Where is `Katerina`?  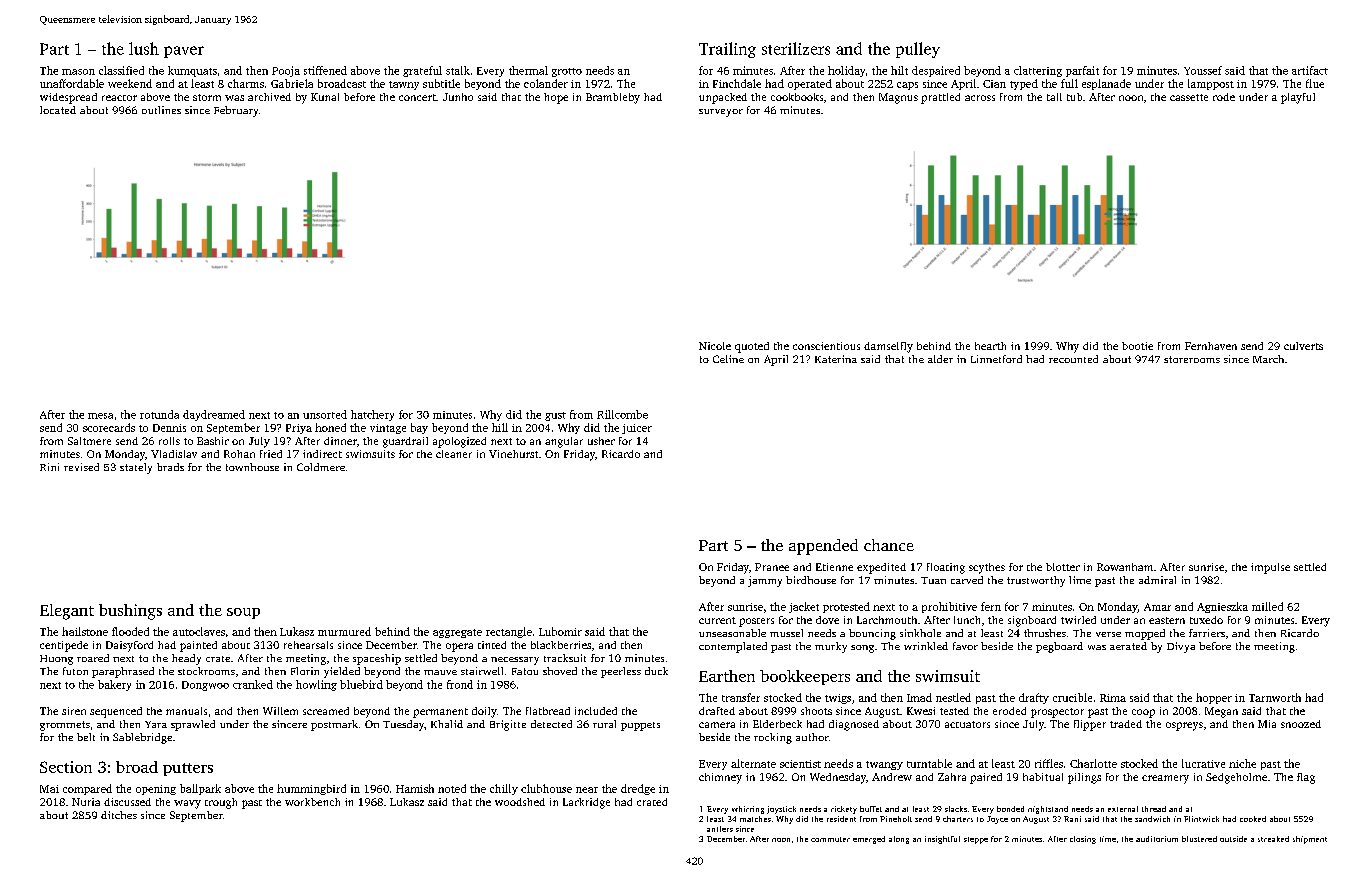 Katerina is located at coordinates (836, 359).
